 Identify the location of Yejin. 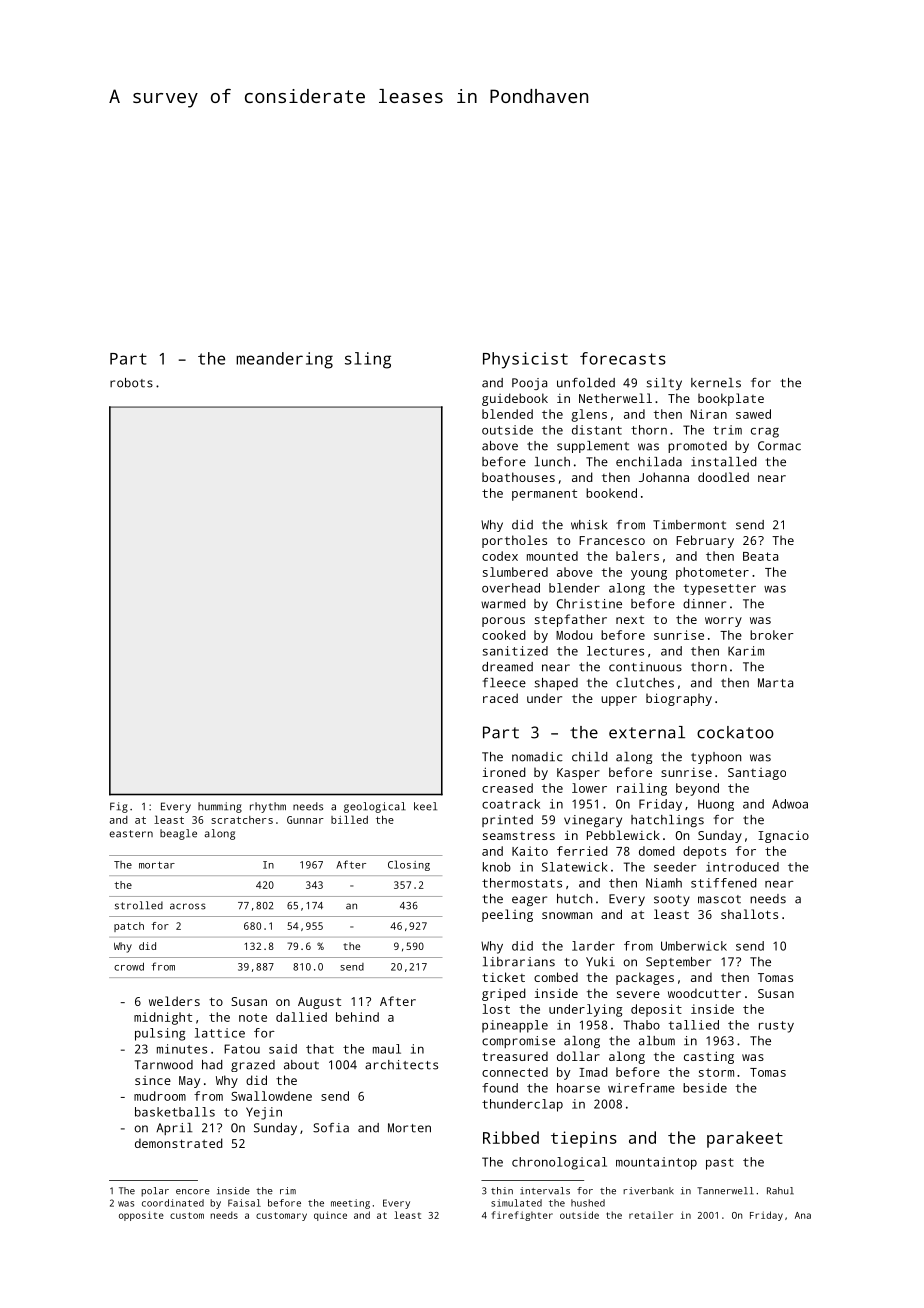
(264, 1113).
